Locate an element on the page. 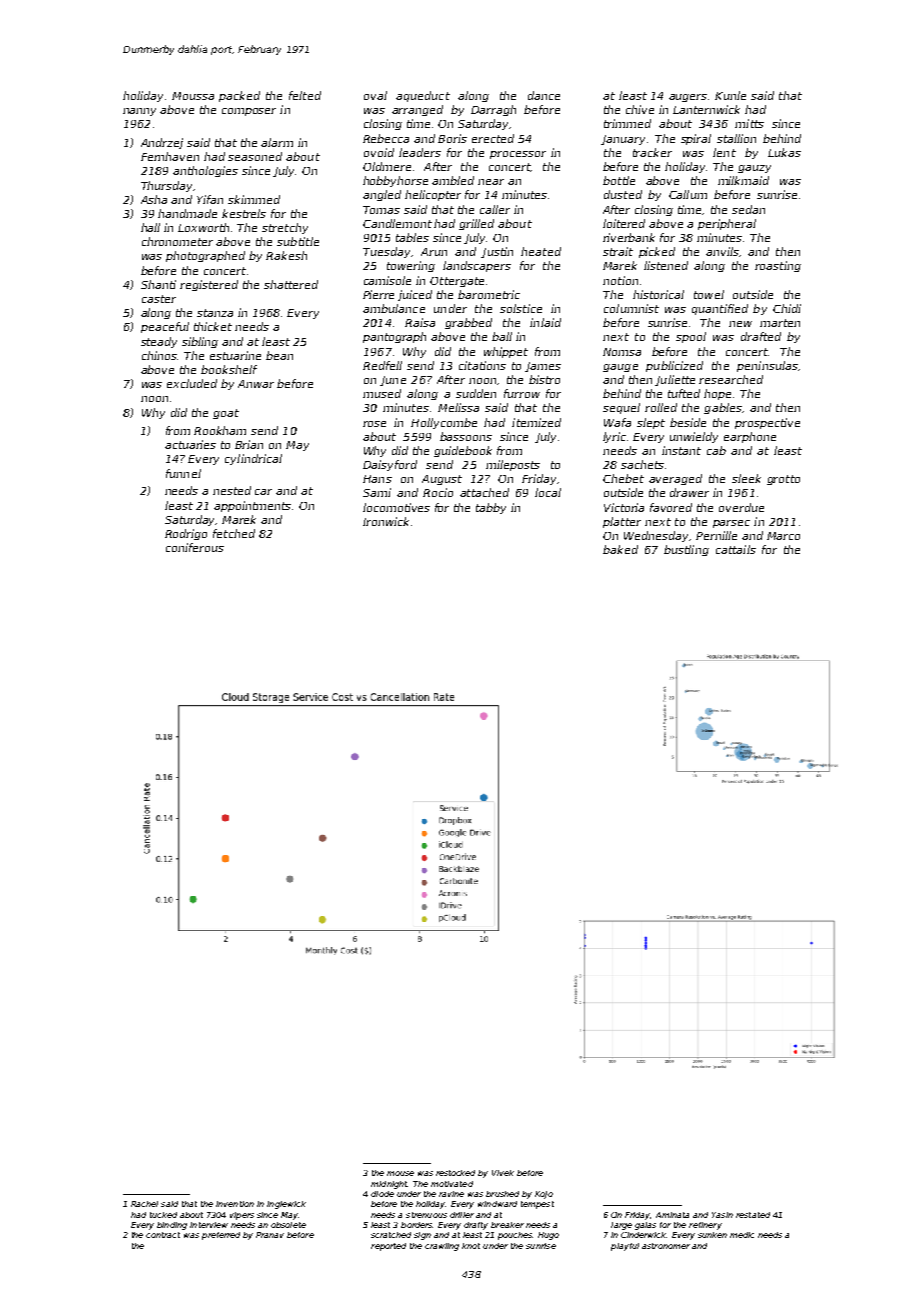  tabby is located at coordinates (491, 508).
